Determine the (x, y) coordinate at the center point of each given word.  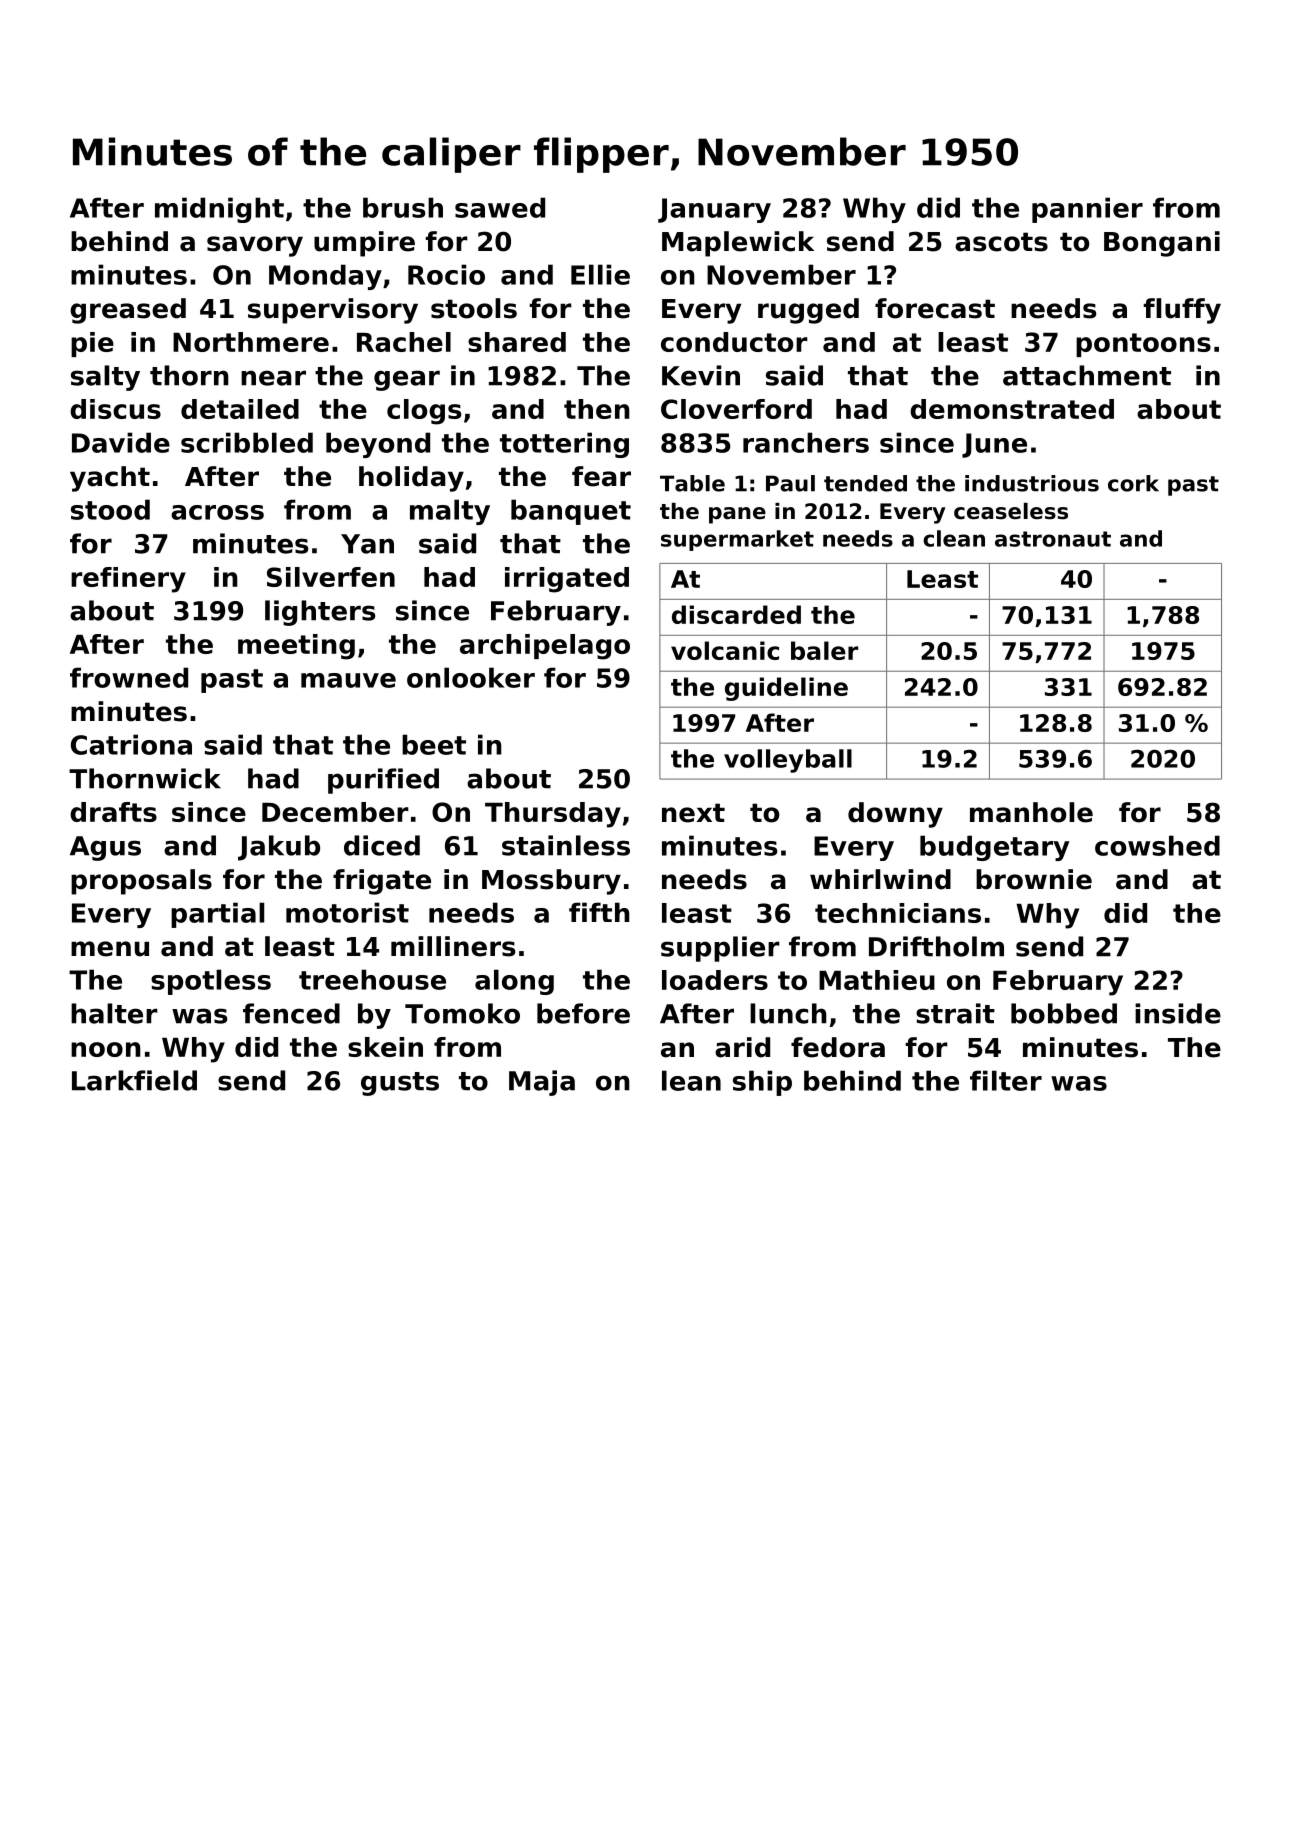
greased (128, 311)
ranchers (806, 442)
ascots (1001, 242)
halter (114, 1013)
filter (1006, 1080)
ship (762, 1083)
